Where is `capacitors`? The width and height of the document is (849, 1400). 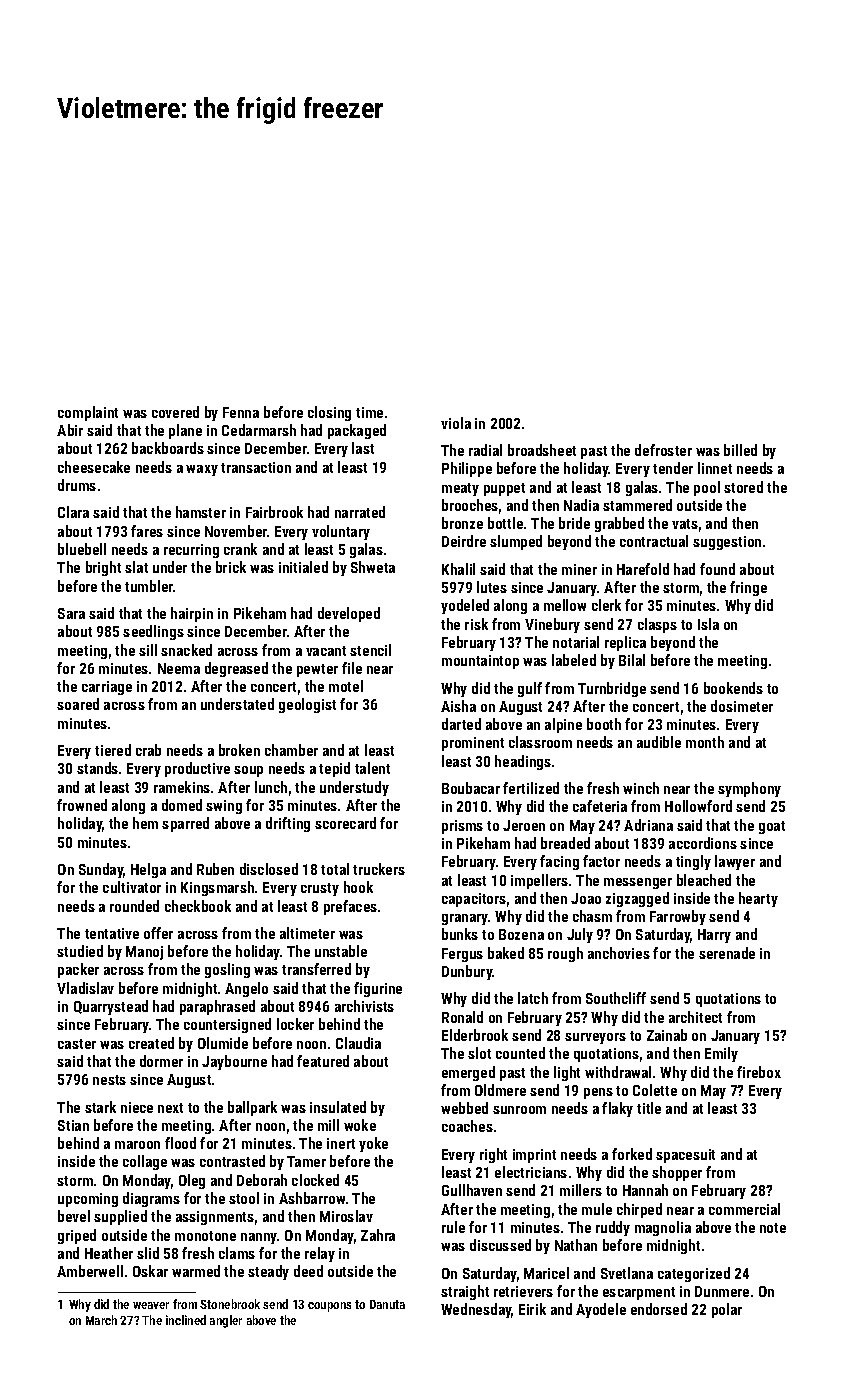 capacitors is located at coordinates (474, 900).
